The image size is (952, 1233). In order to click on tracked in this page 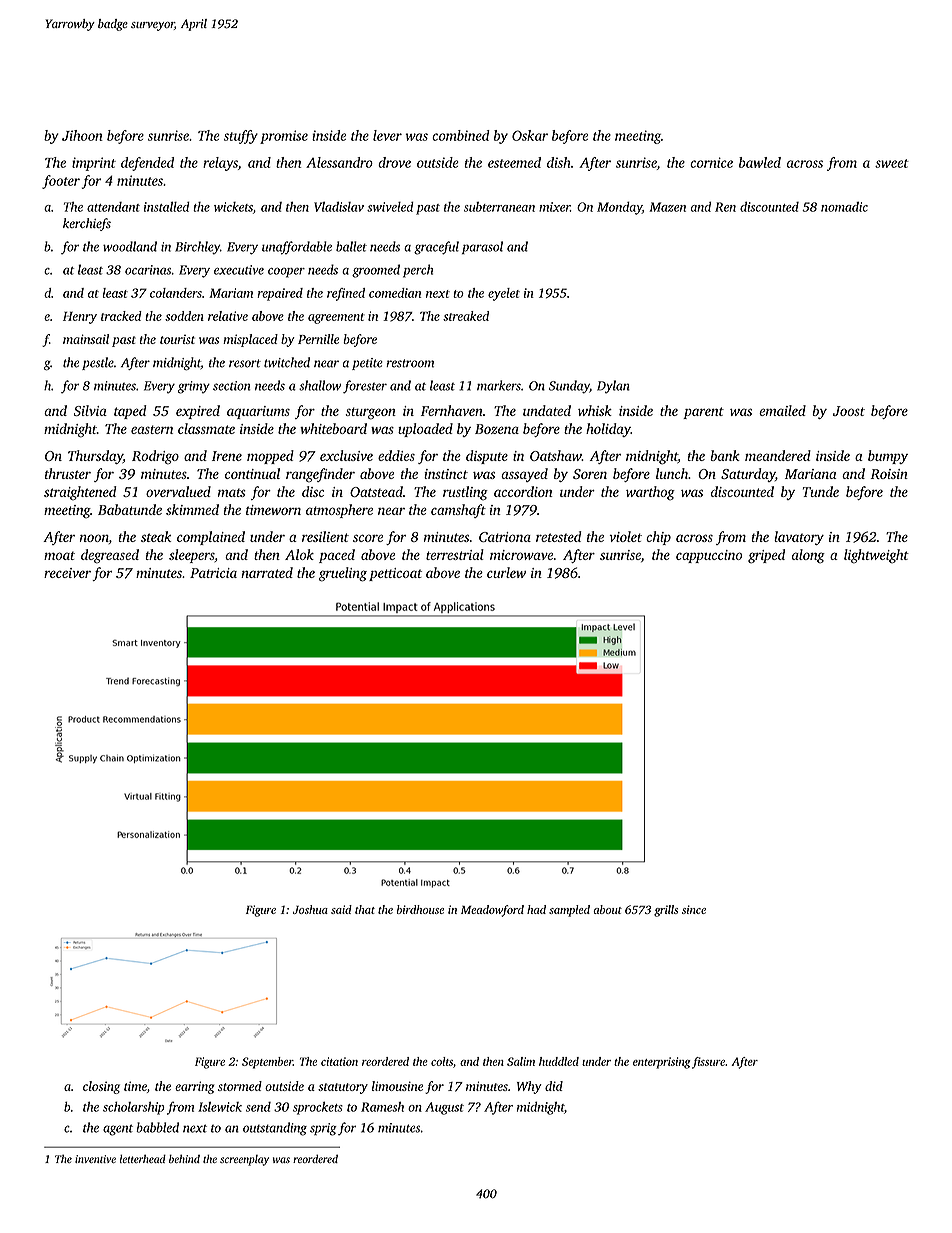, I will do `click(121, 316)`.
